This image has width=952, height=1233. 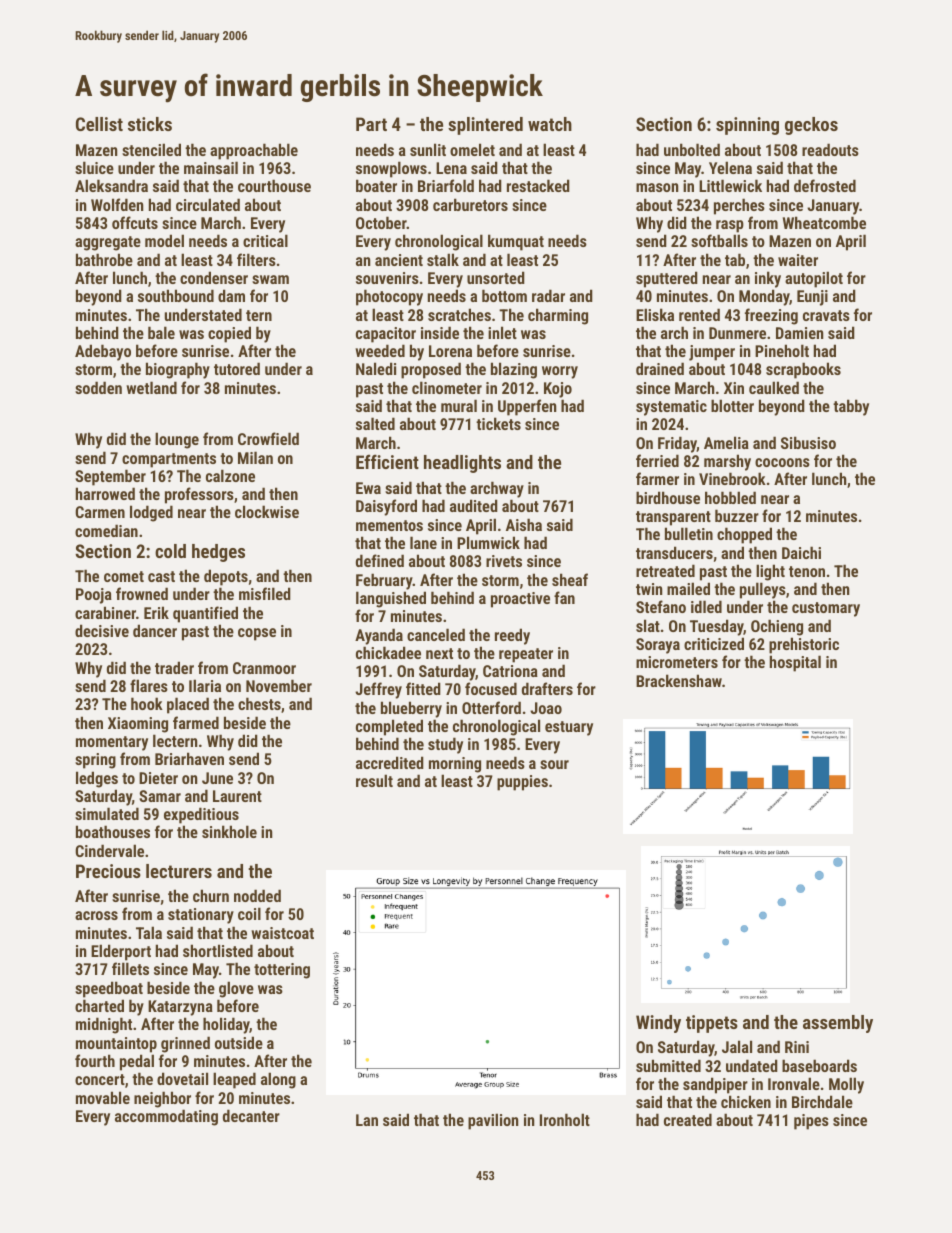 What do you see at coordinates (554, 764) in the image?
I see `sour` at bounding box center [554, 764].
